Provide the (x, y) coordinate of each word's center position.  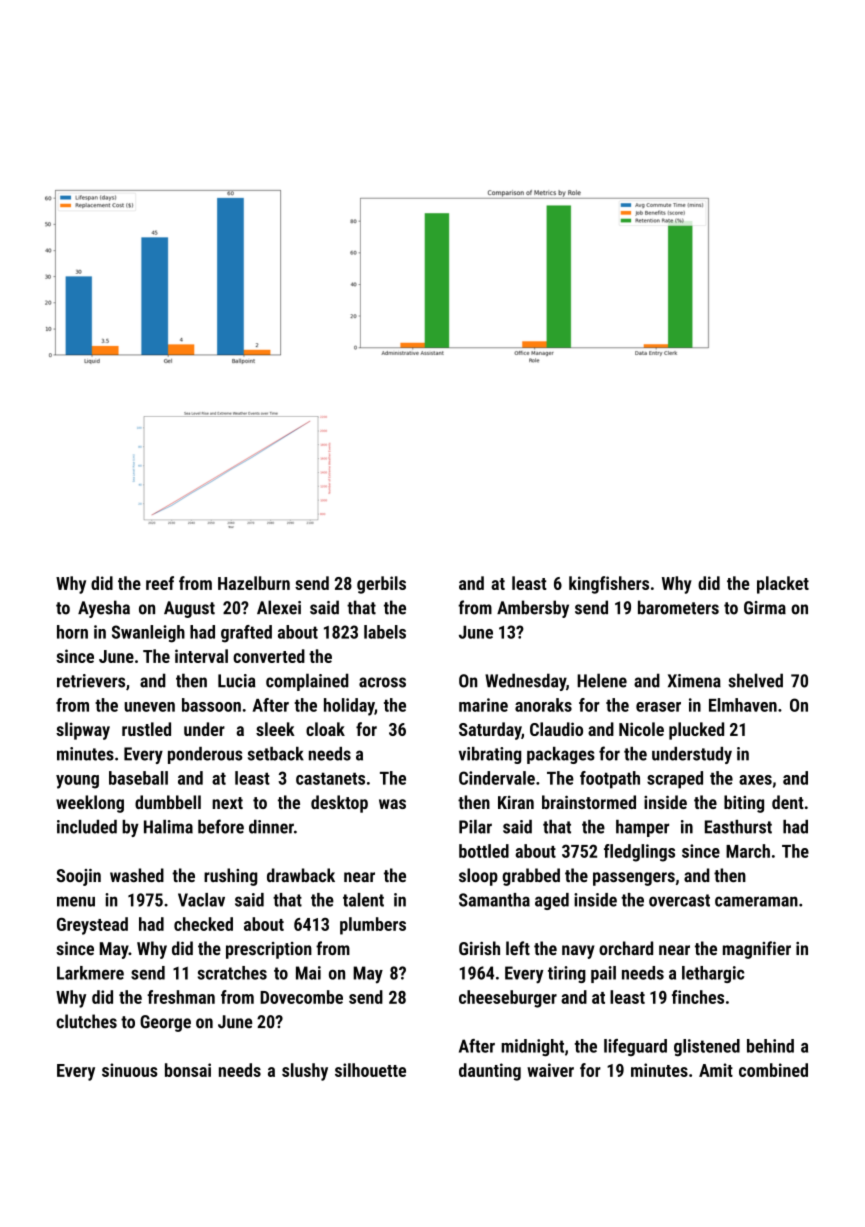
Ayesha (104, 609)
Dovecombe (301, 997)
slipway (83, 731)
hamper (642, 828)
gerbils (381, 585)
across (382, 682)
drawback (301, 875)
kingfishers (609, 585)
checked (203, 924)
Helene (602, 680)
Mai (308, 973)
